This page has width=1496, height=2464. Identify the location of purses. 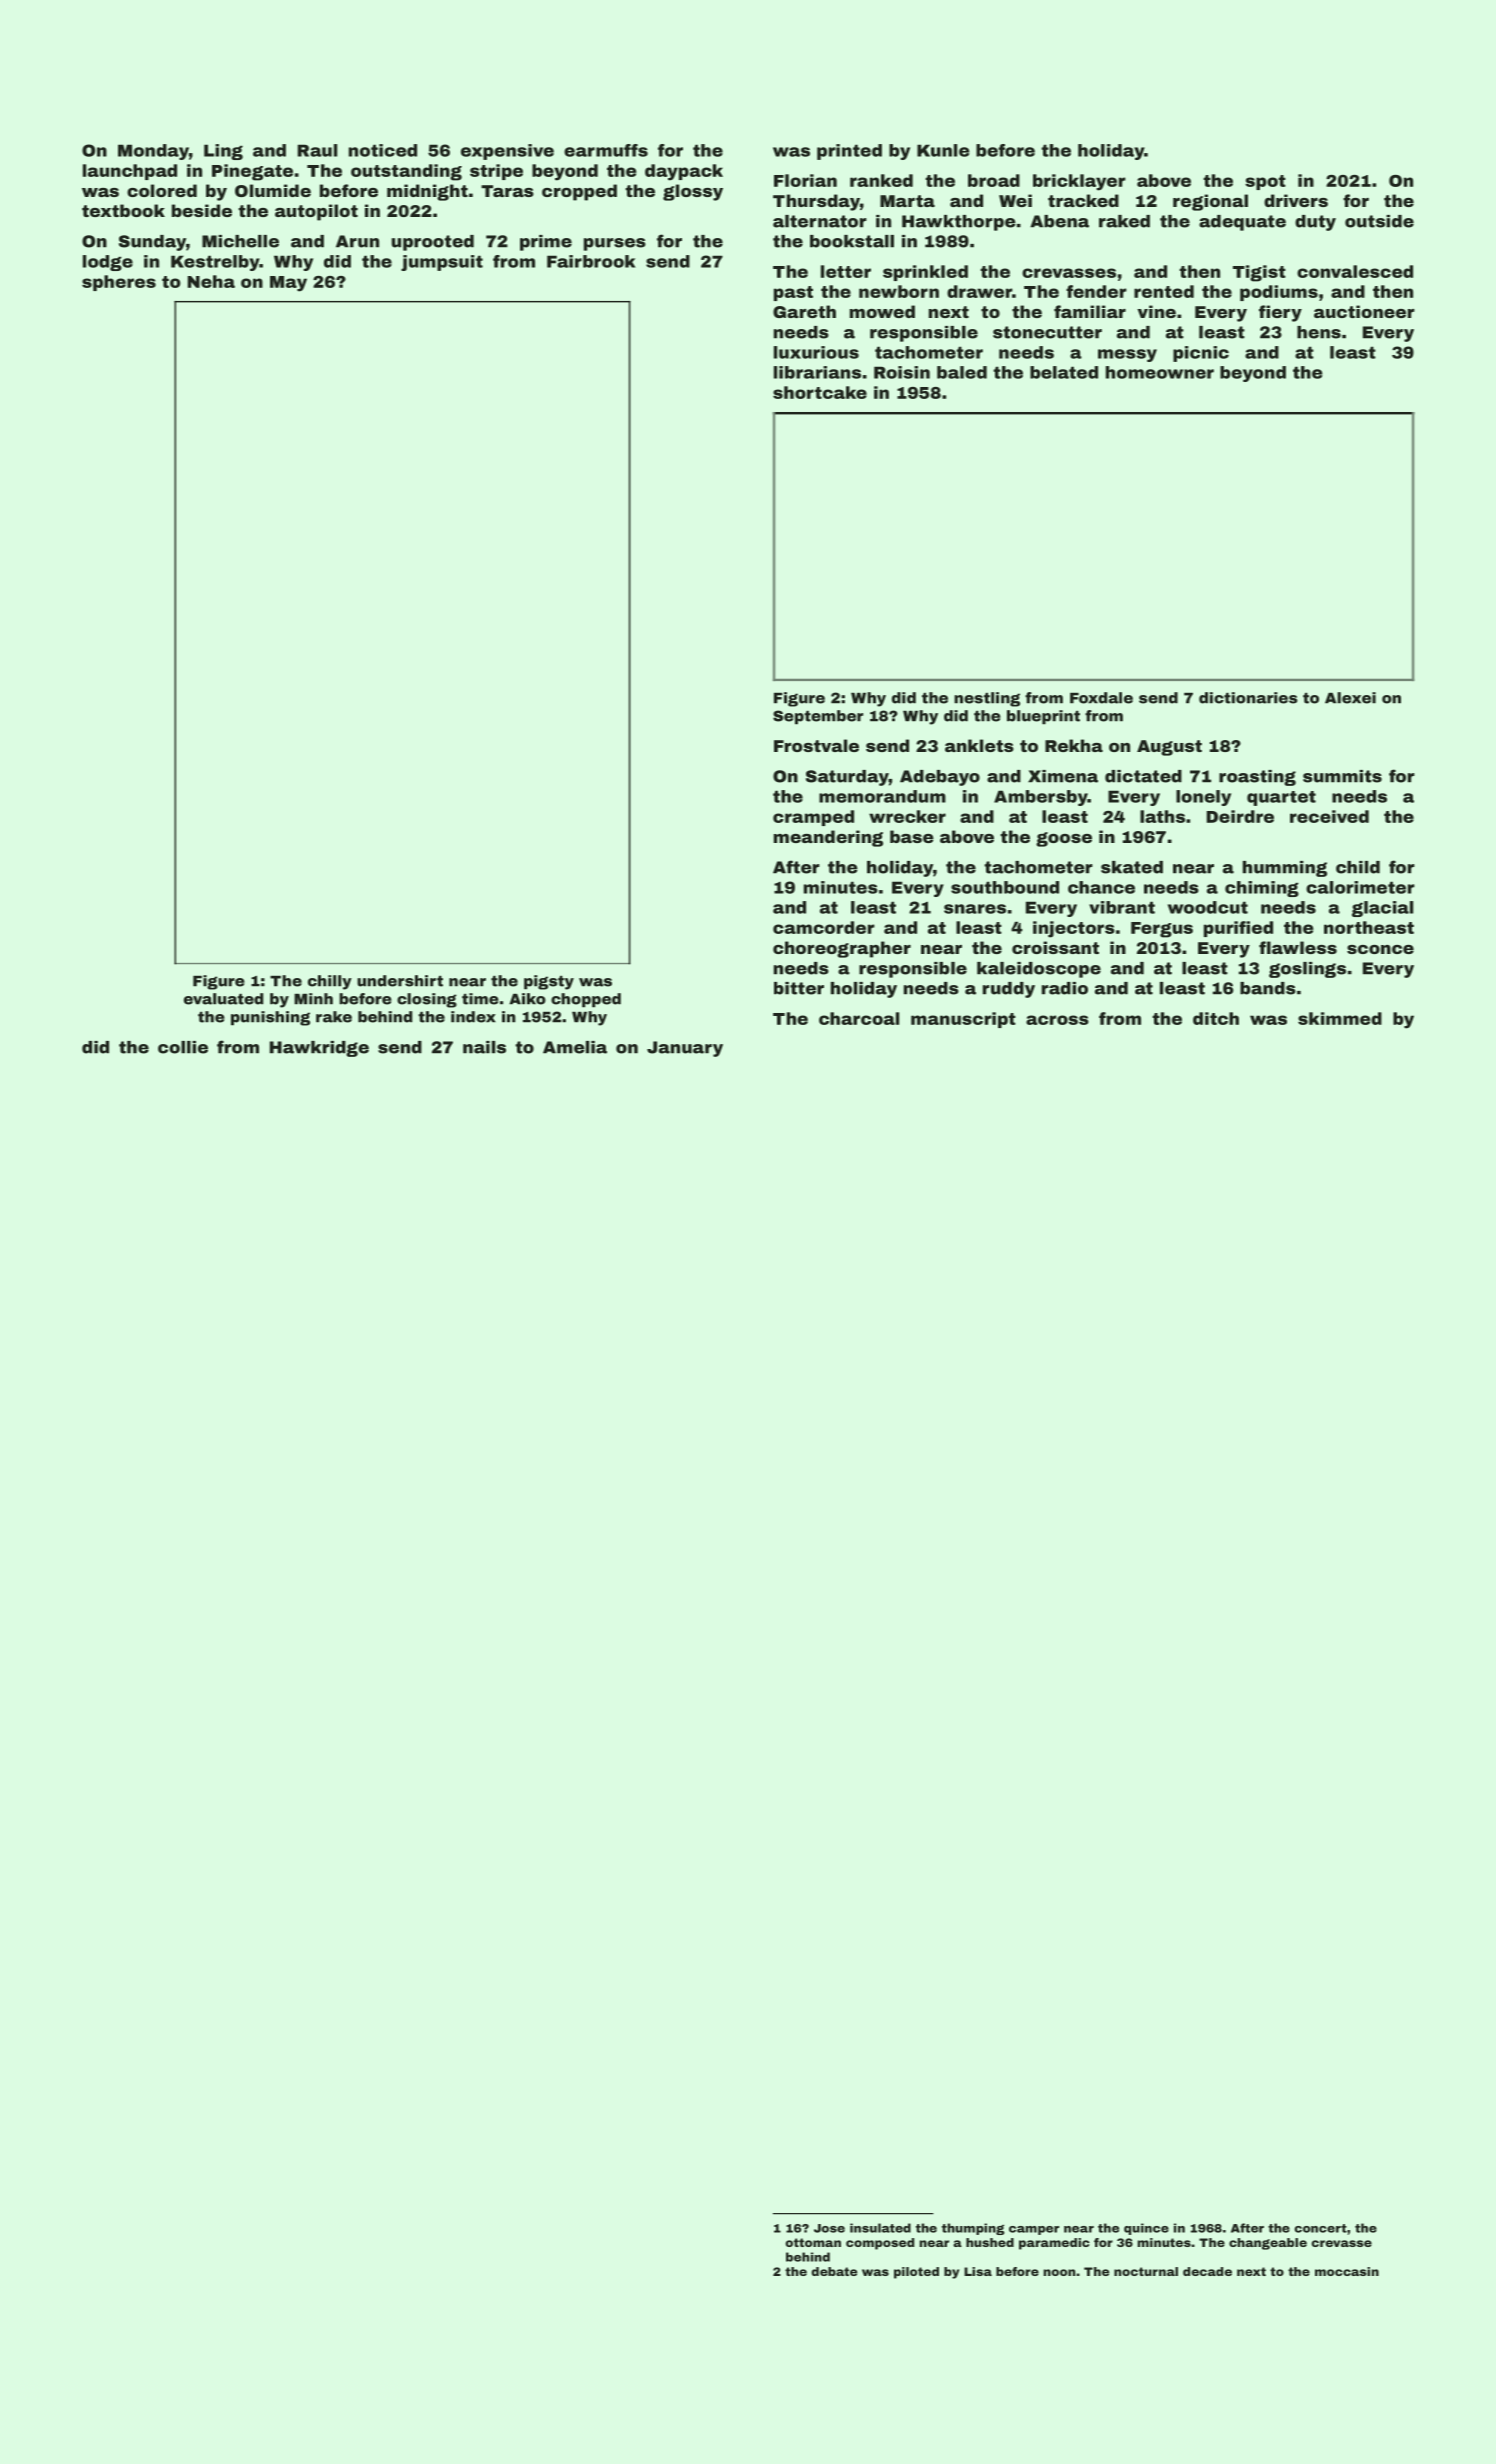
(615, 244).
